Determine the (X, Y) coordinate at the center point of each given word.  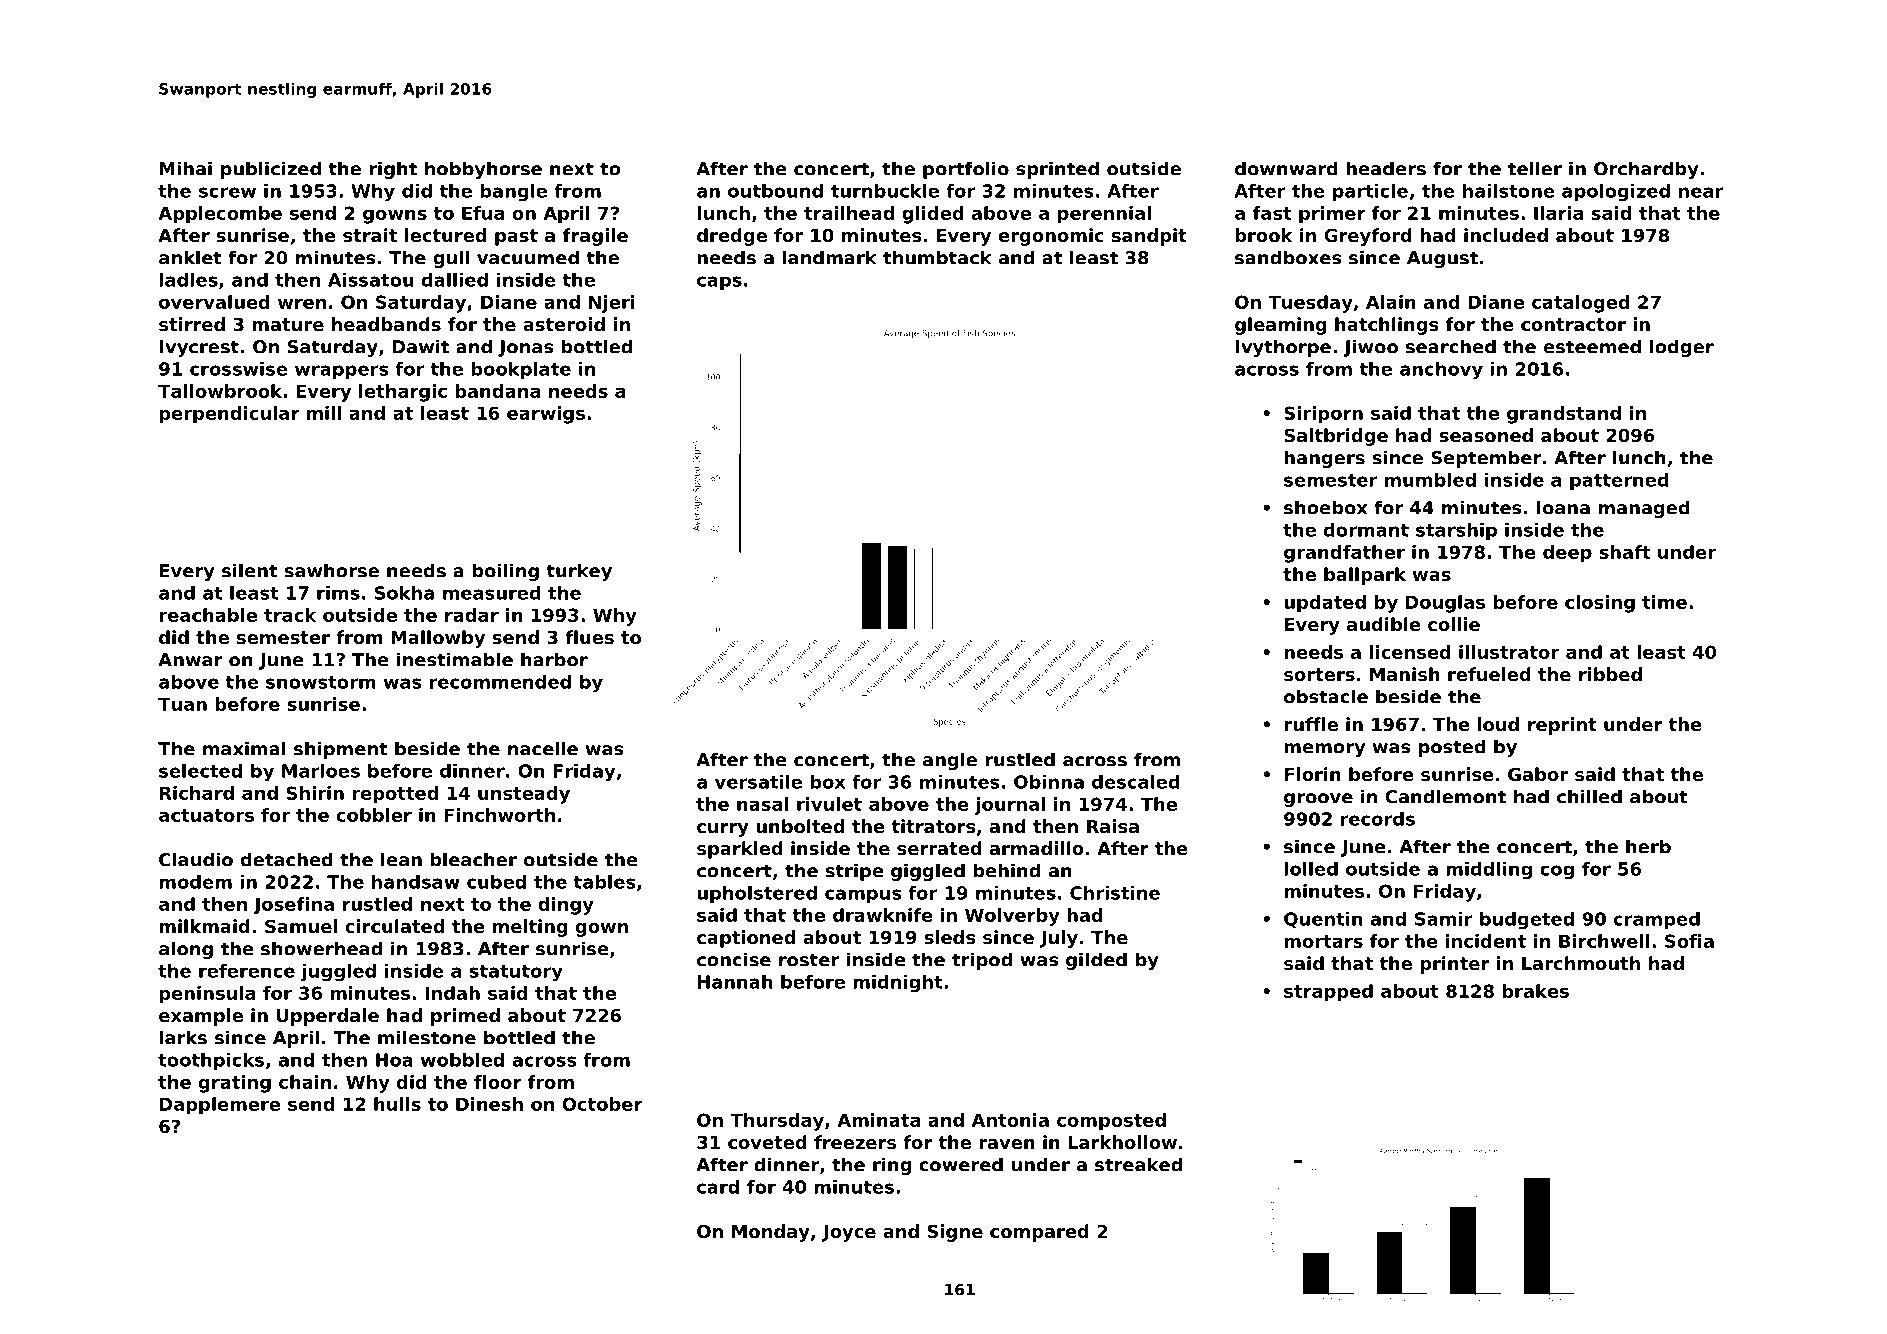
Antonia (1010, 1120)
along (186, 950)
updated (1325, 604)
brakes (1535, 991)
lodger (1682, 348)
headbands (386, 324)
